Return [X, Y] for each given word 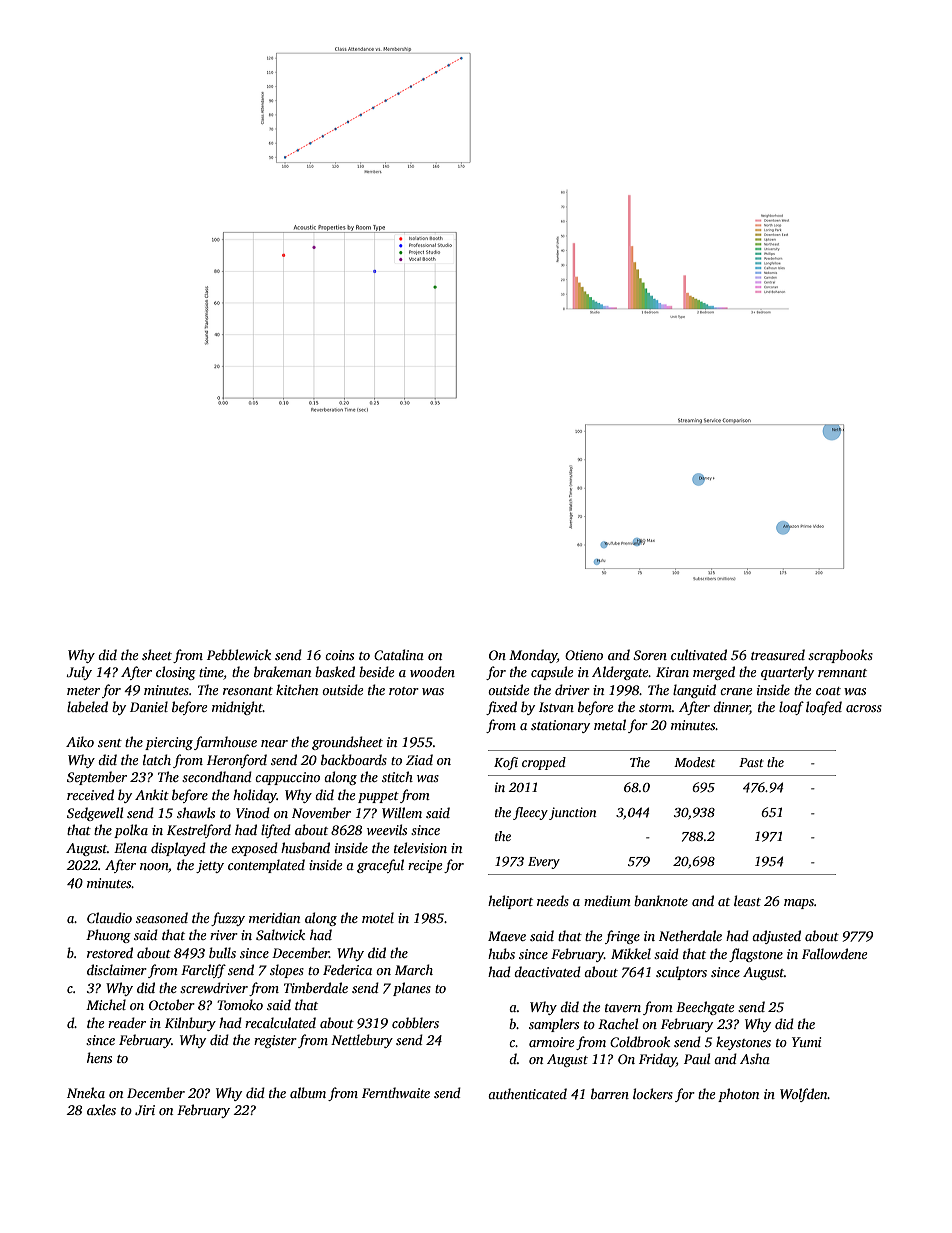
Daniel [149, 706]
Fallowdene [834, 953]
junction [572, 813]
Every [544, 863]
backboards [354, 759]
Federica [347, 969]
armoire [551, 1042]
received [90, 794]
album [308, 1092]
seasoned [162, 917]
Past [751, 762]
